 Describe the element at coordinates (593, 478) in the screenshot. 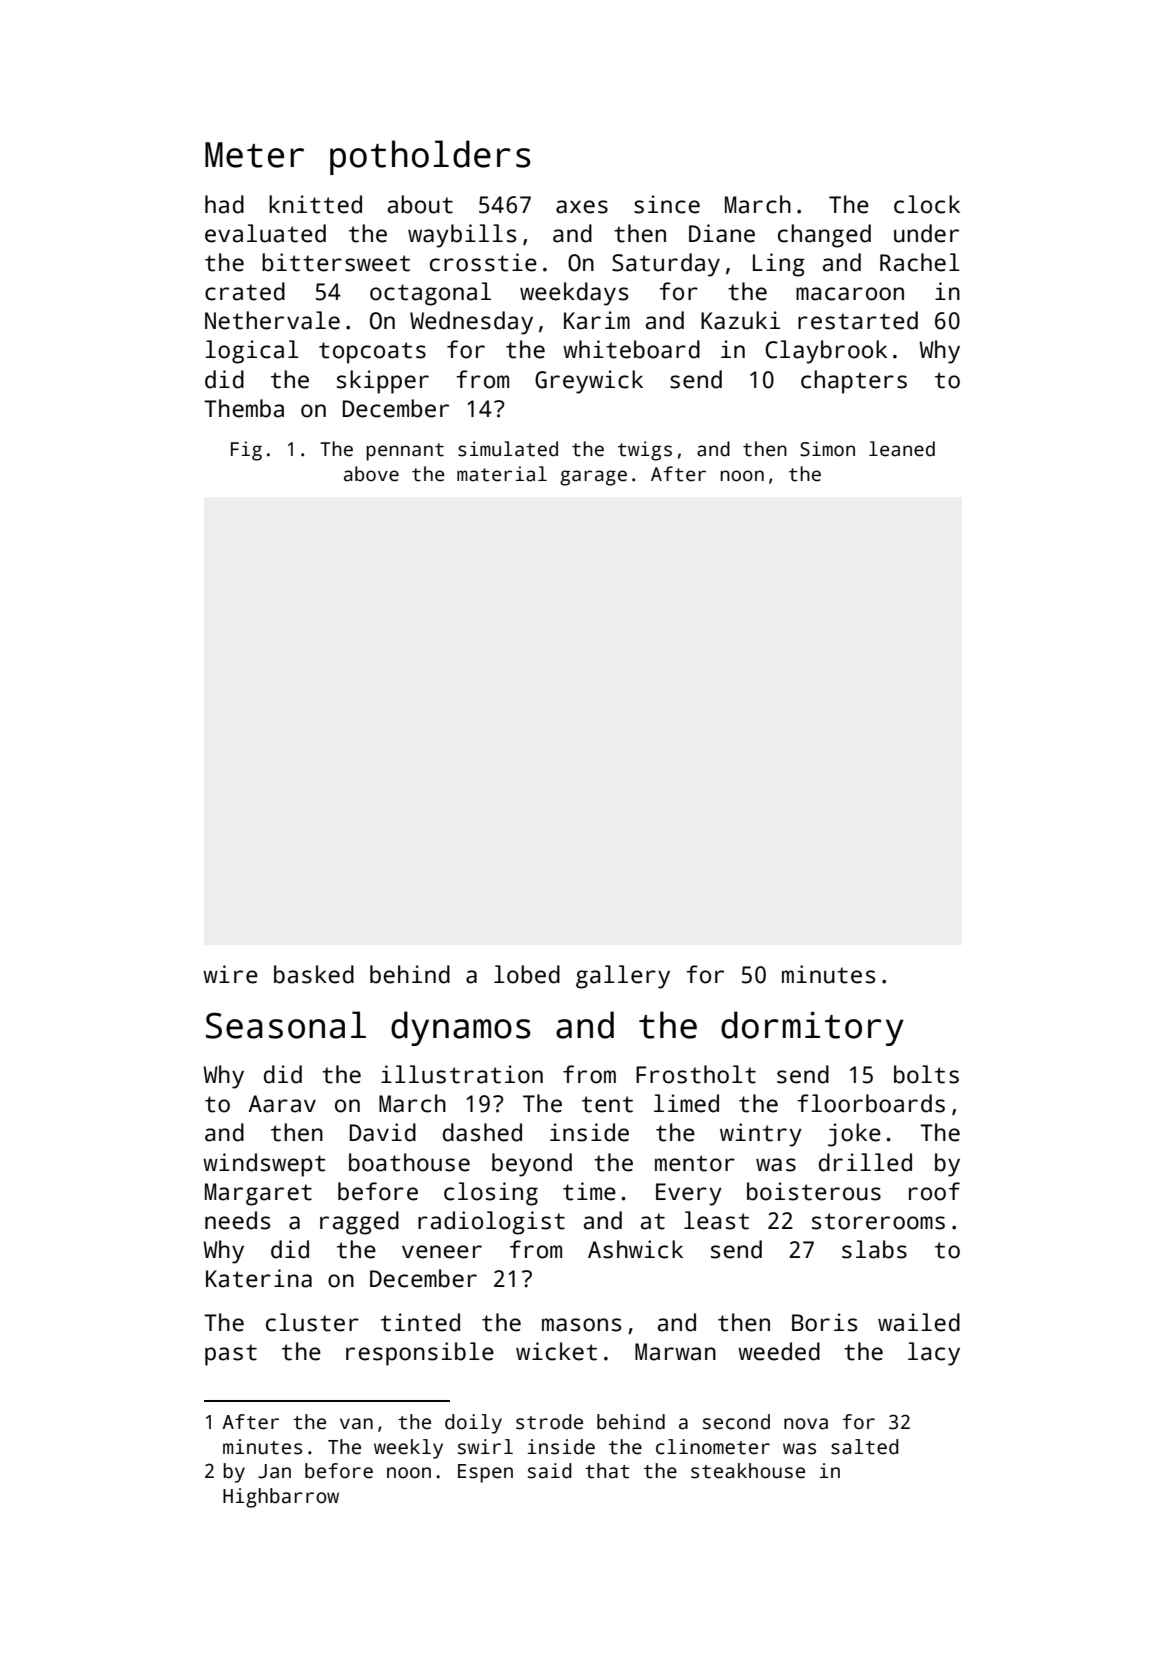

I see `garage` at that location.
